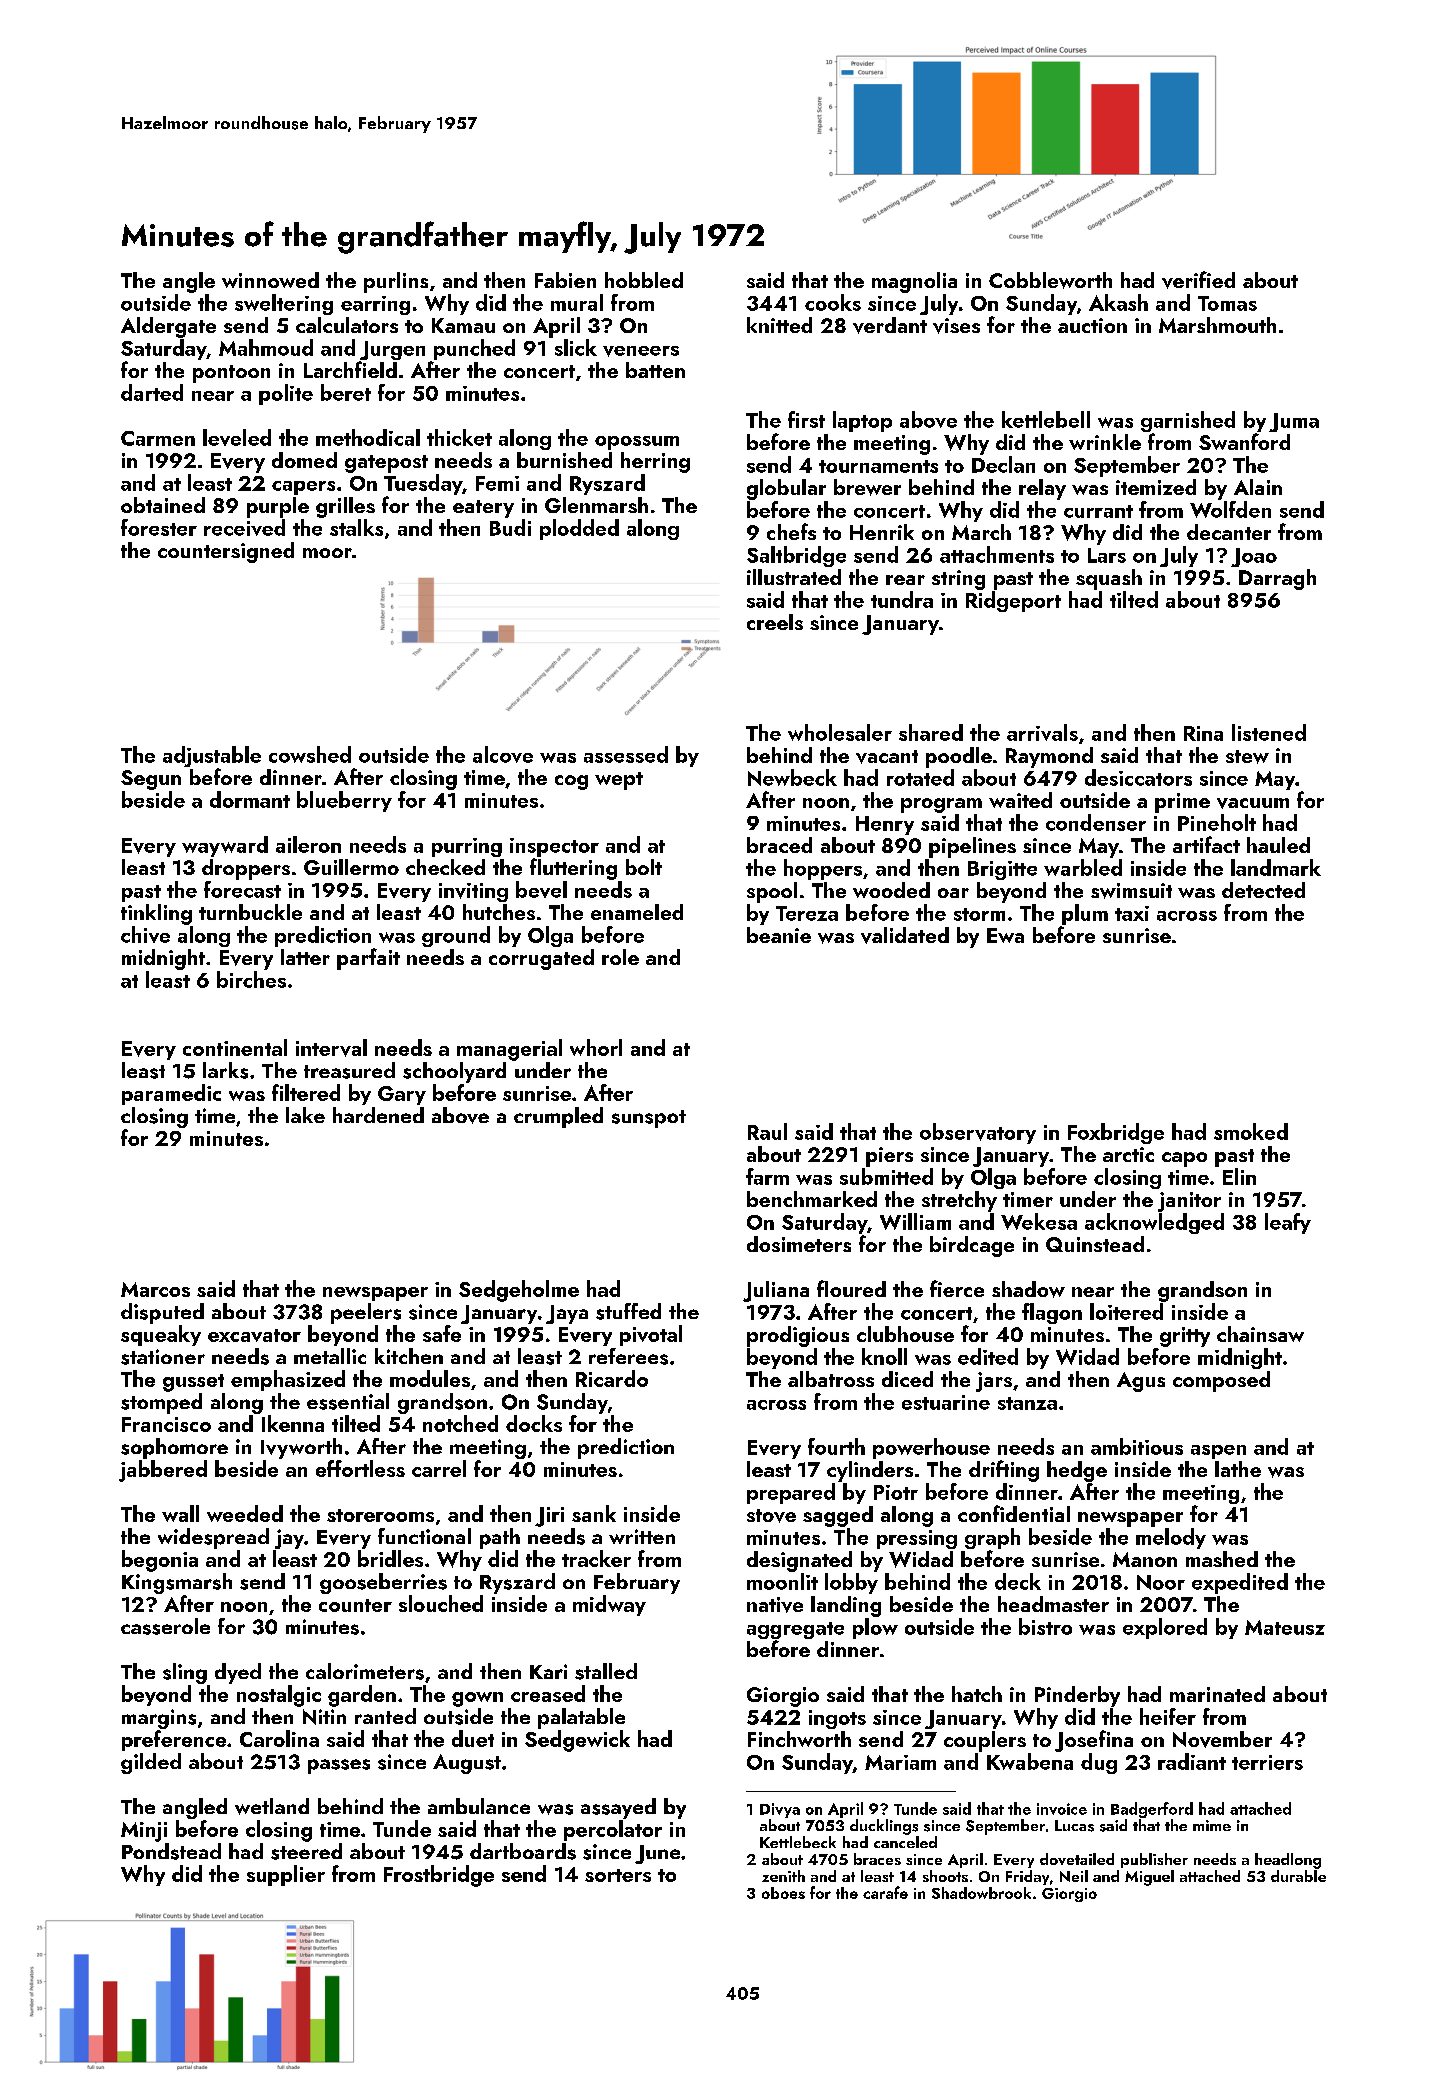  What do you see at coordinates (1045, 1626) in the page?
I see `bistro` at bounding box center [1045, 1626].
